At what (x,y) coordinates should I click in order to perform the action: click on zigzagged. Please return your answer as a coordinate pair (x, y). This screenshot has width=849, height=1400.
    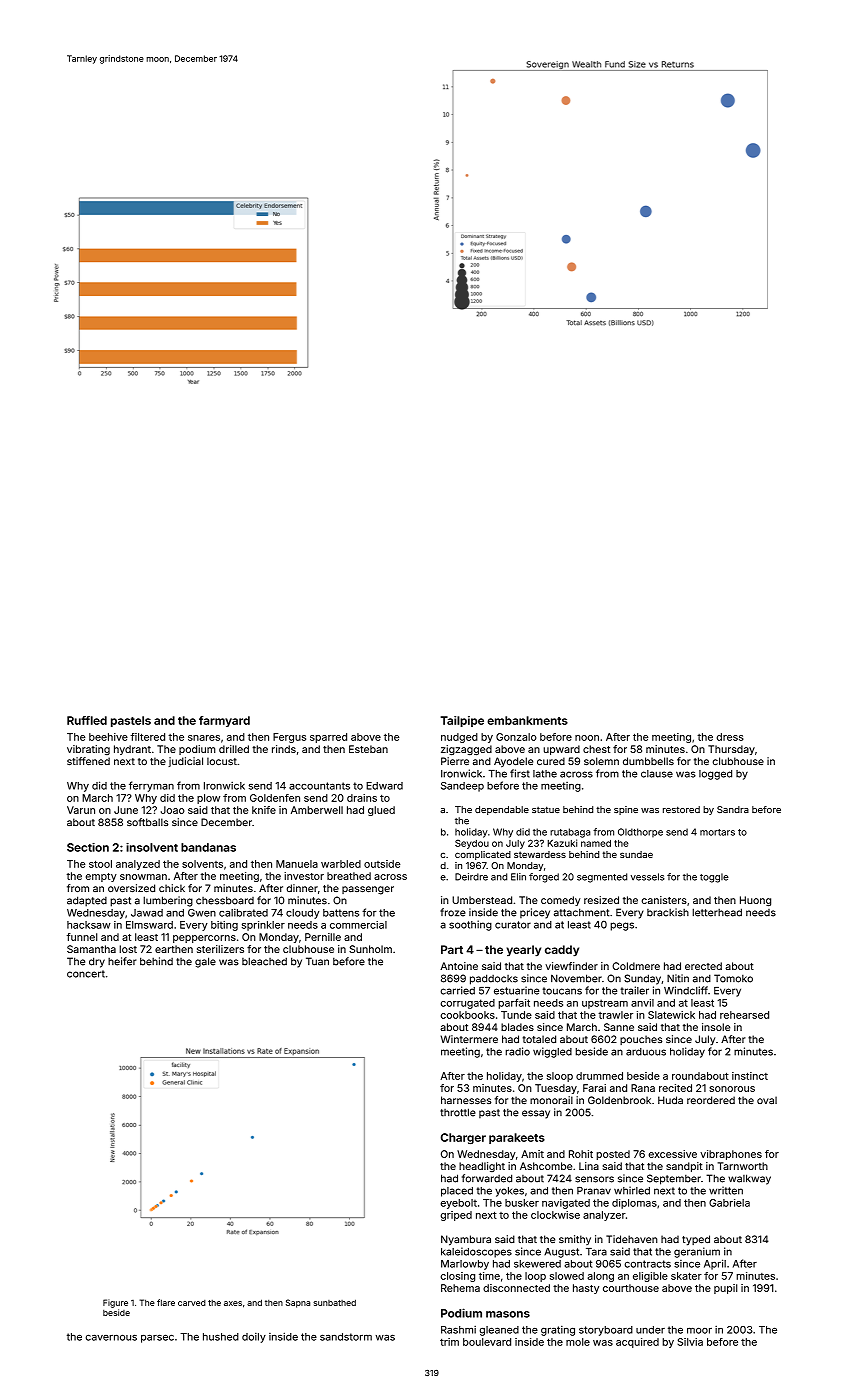
    Looking at the image, I should click on (466, 750).
